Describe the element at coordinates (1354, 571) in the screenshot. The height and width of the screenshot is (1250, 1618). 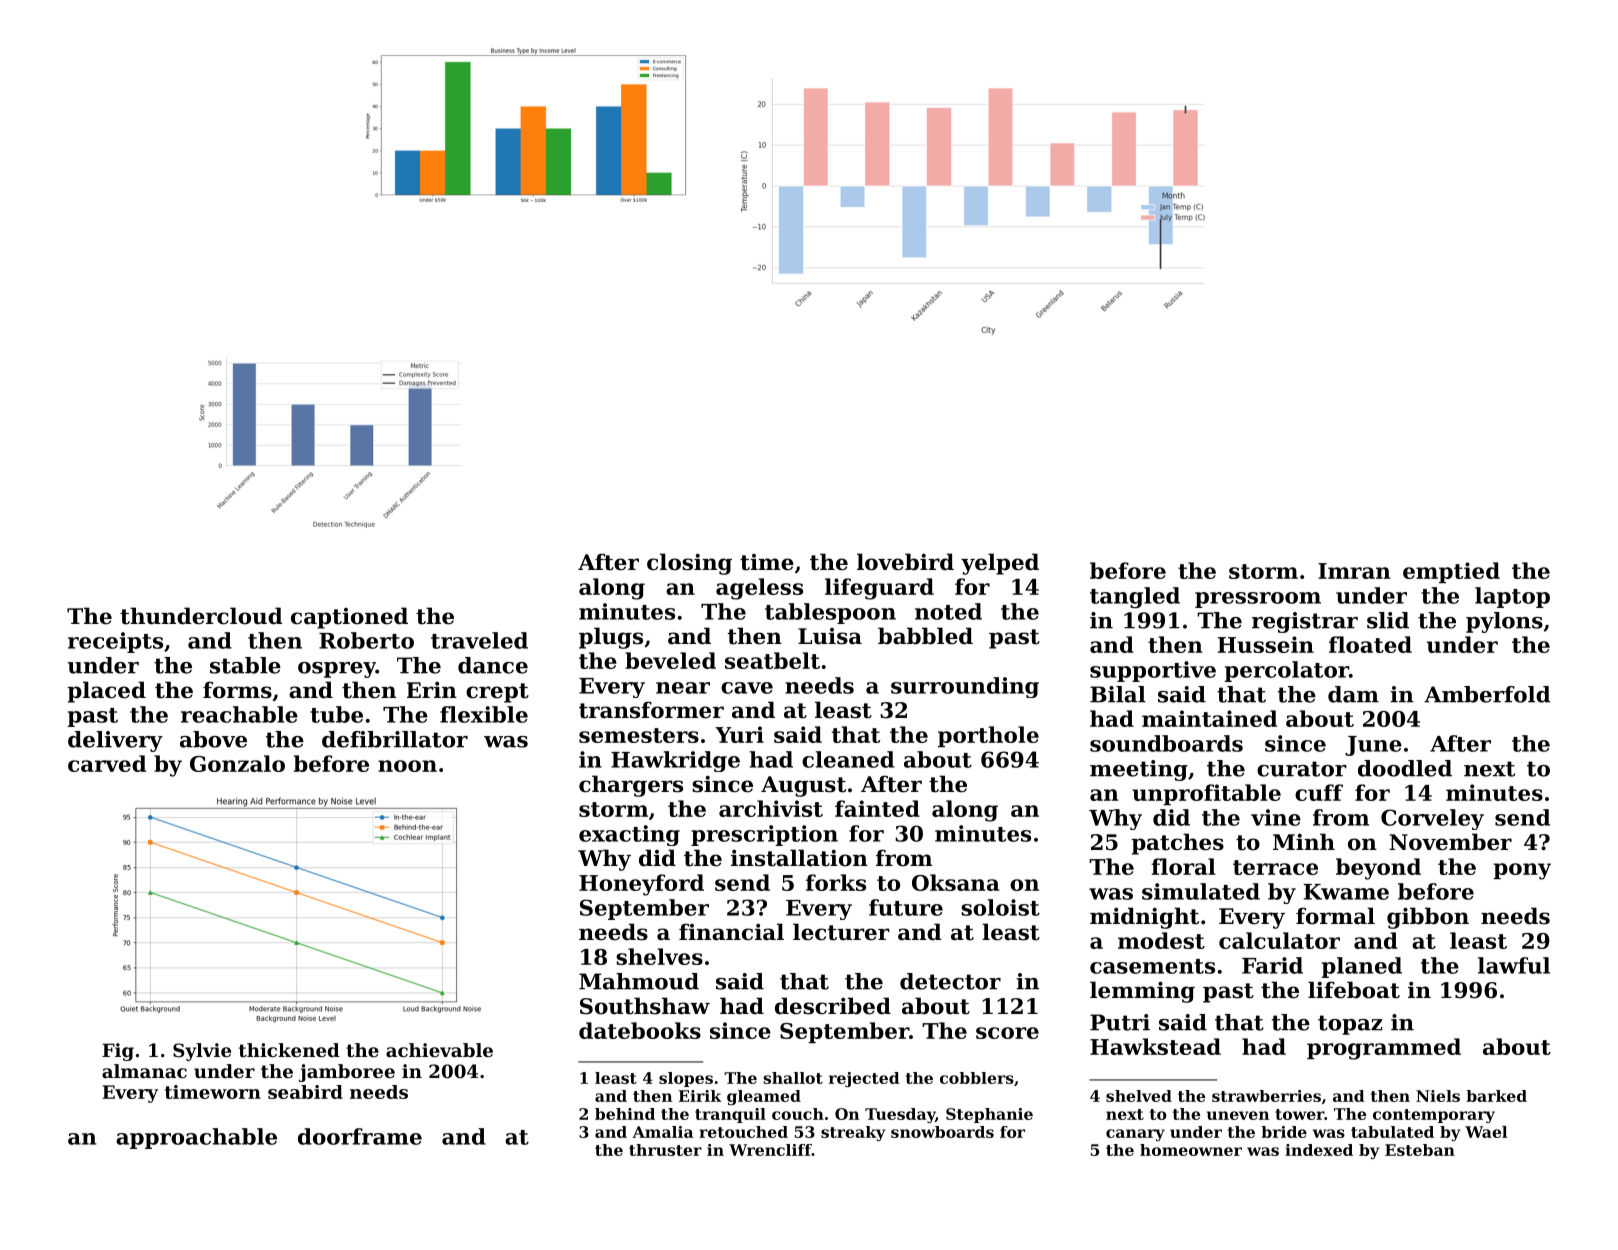
I see `Imran` at that location.
